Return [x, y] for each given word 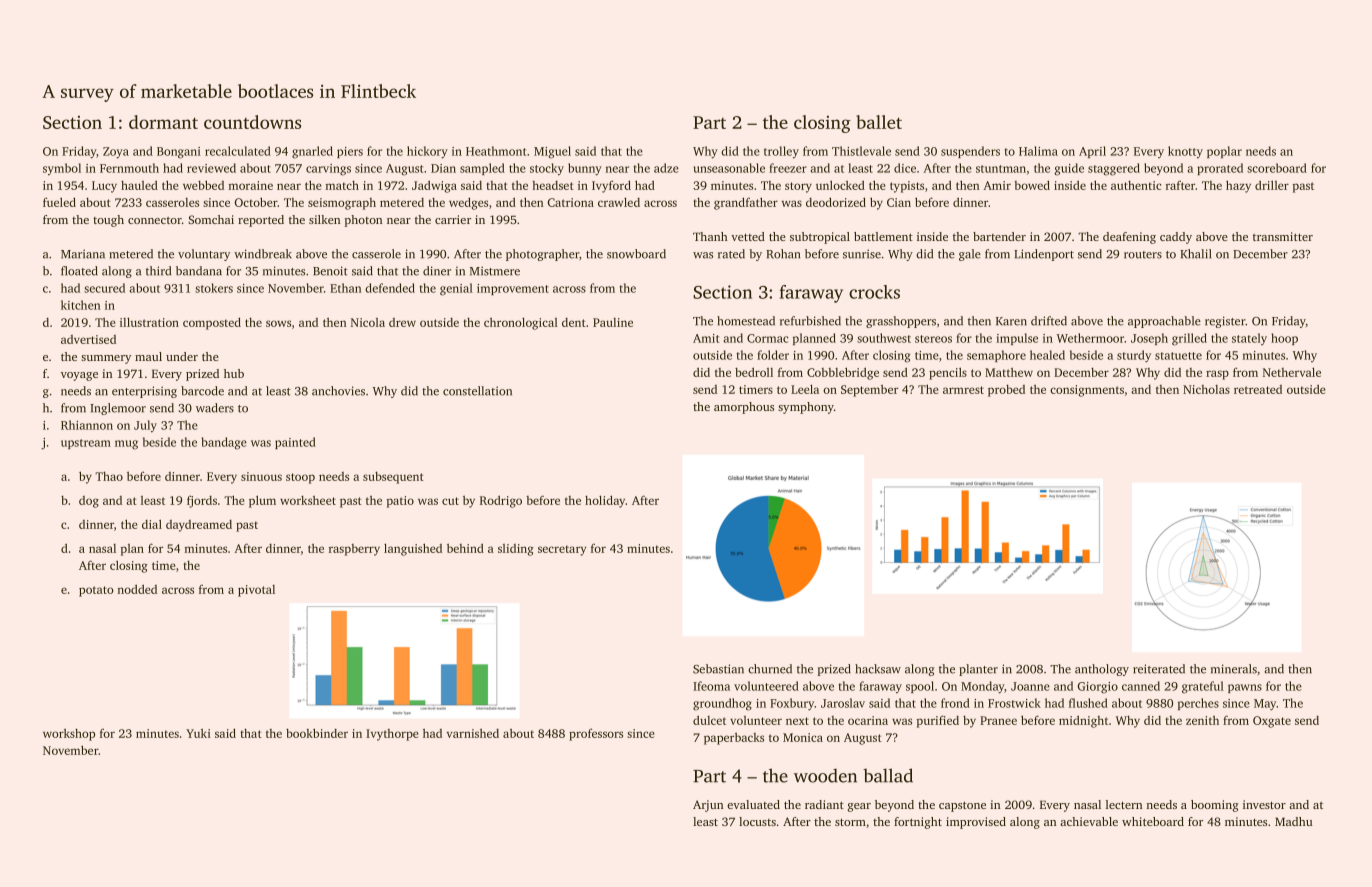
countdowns [252, 122]
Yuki [198, 733]
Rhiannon [87, 425]
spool [920, 687]
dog [89, 502]
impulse [1017, 339]
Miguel [552, 152]
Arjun [708, 806]
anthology [1102, 670]
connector [155, 220]
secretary [562, 550]
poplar [1224, 152]
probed [1006, 391]
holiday [605, 501]
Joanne [1030, 686]
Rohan [783, 254]
